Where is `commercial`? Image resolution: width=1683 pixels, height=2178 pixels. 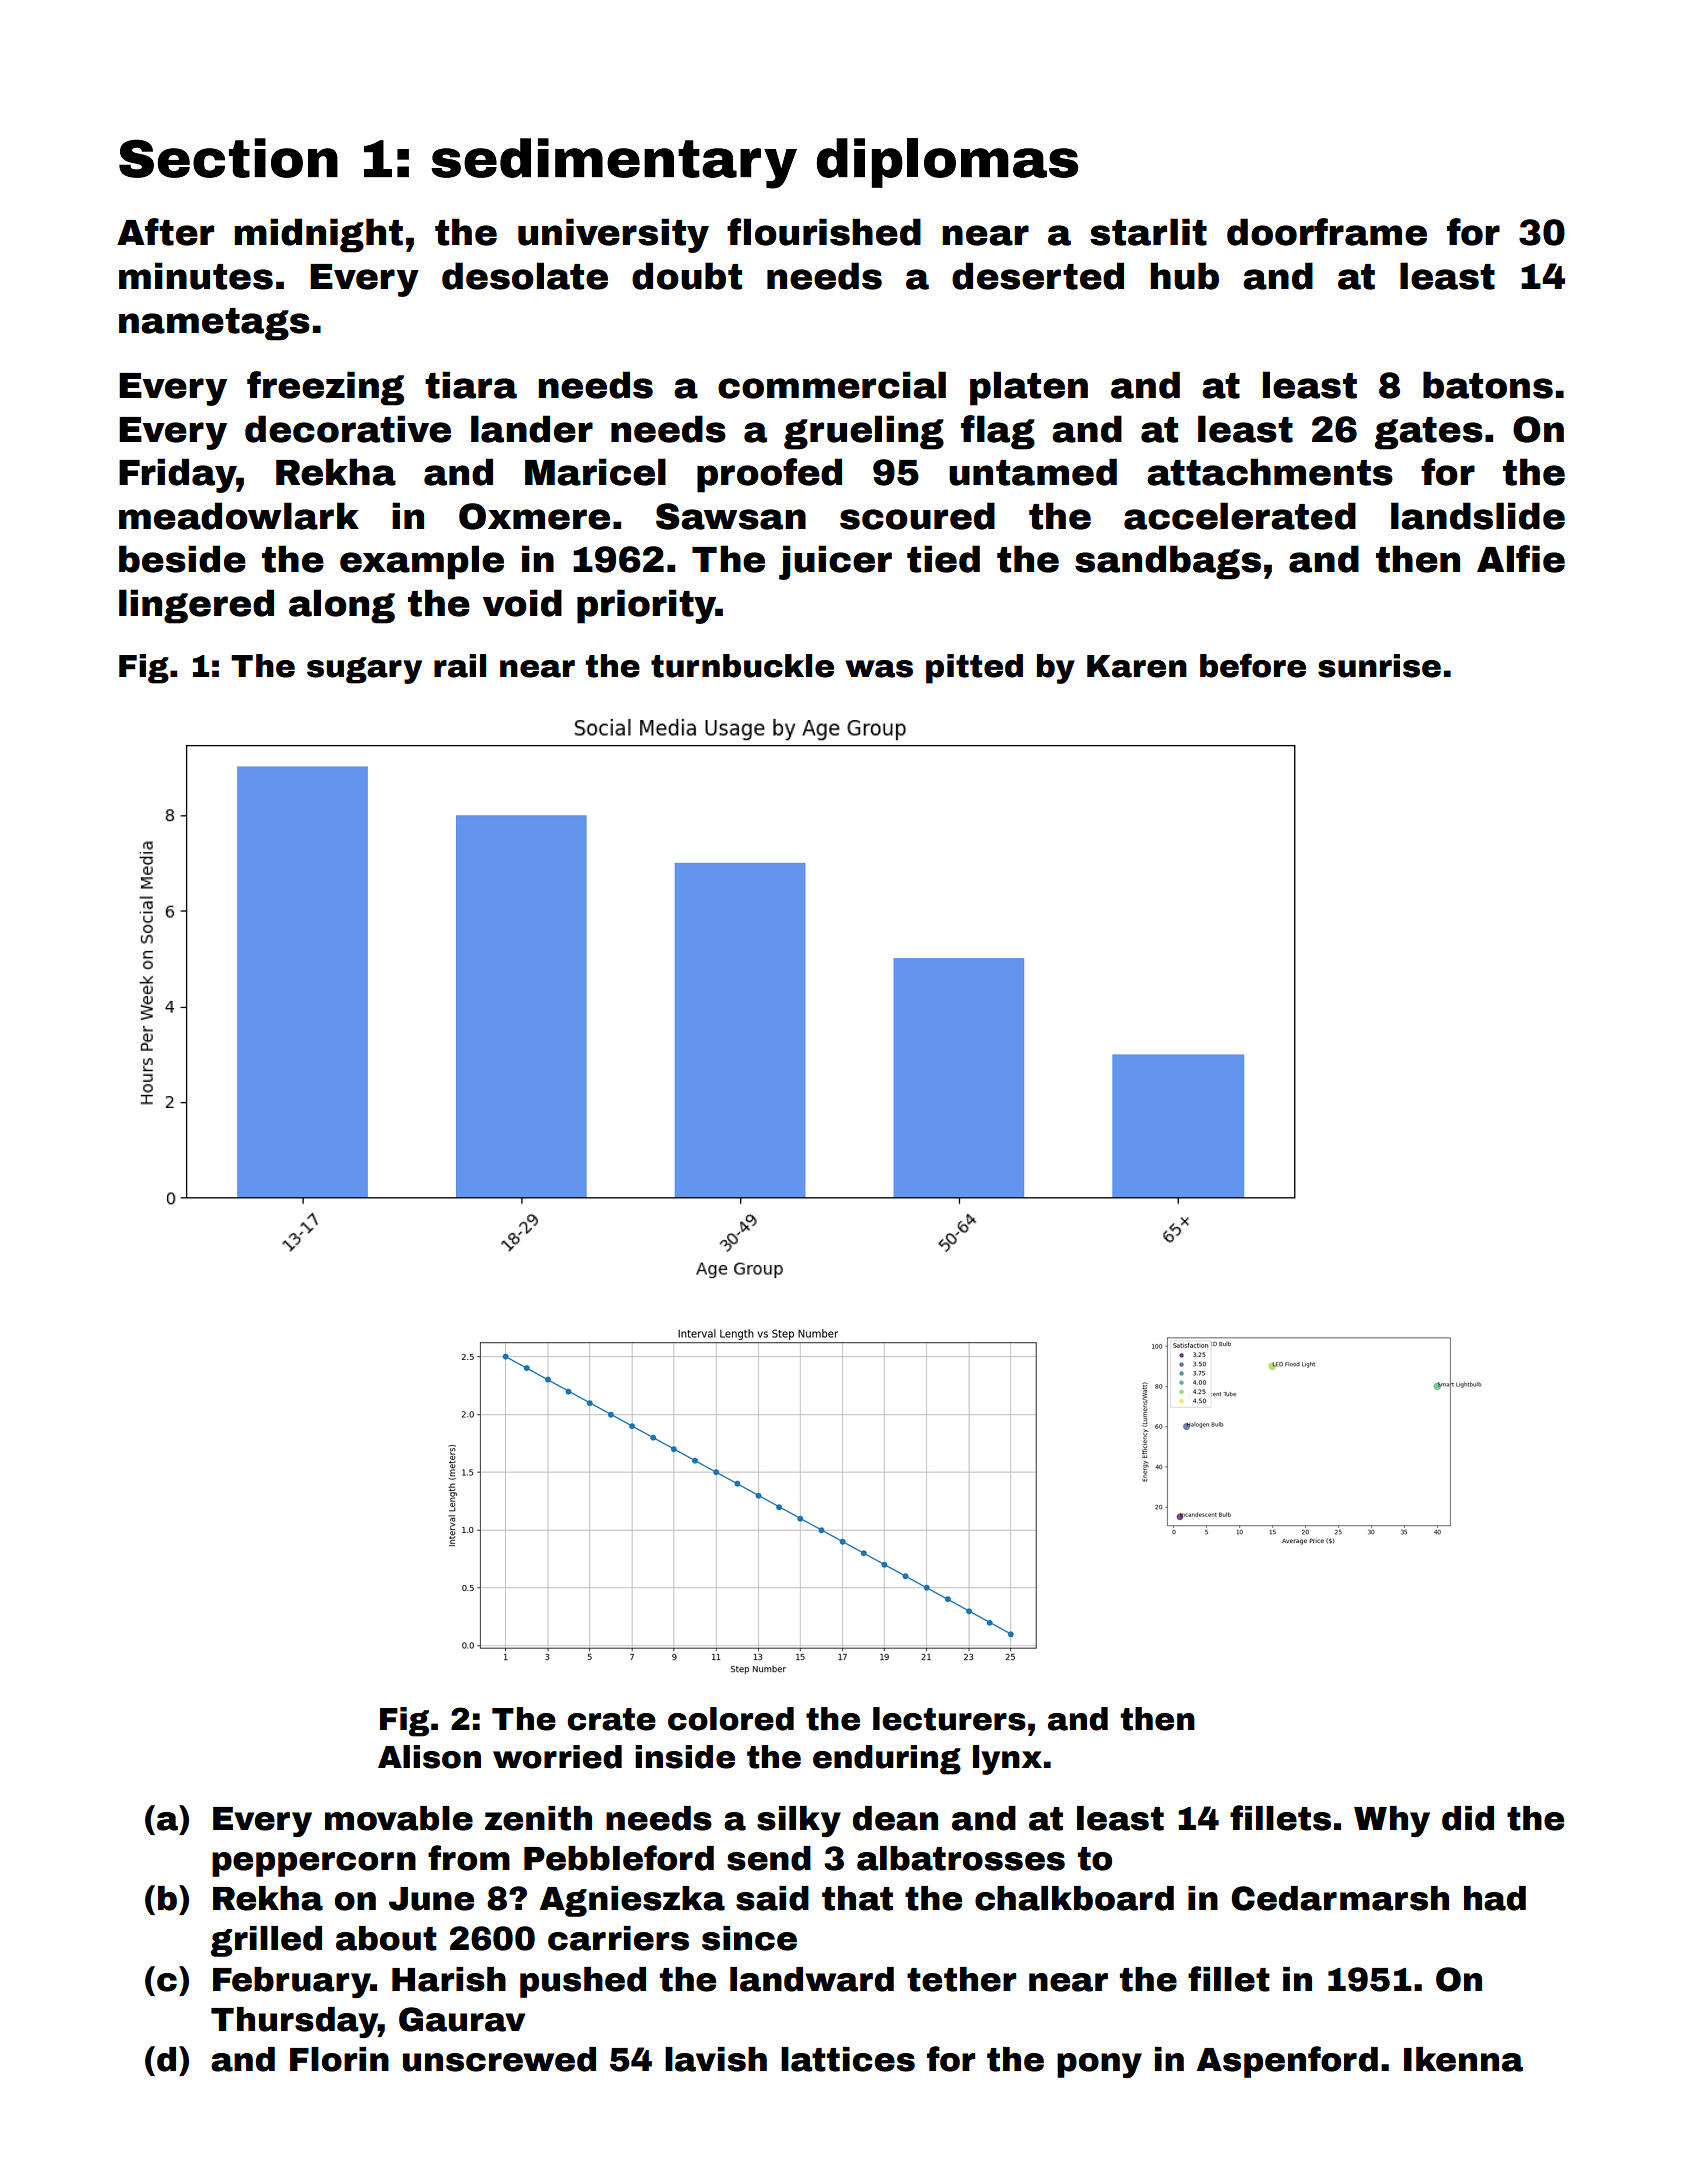
commercial is located at coordinates (832, 385).
